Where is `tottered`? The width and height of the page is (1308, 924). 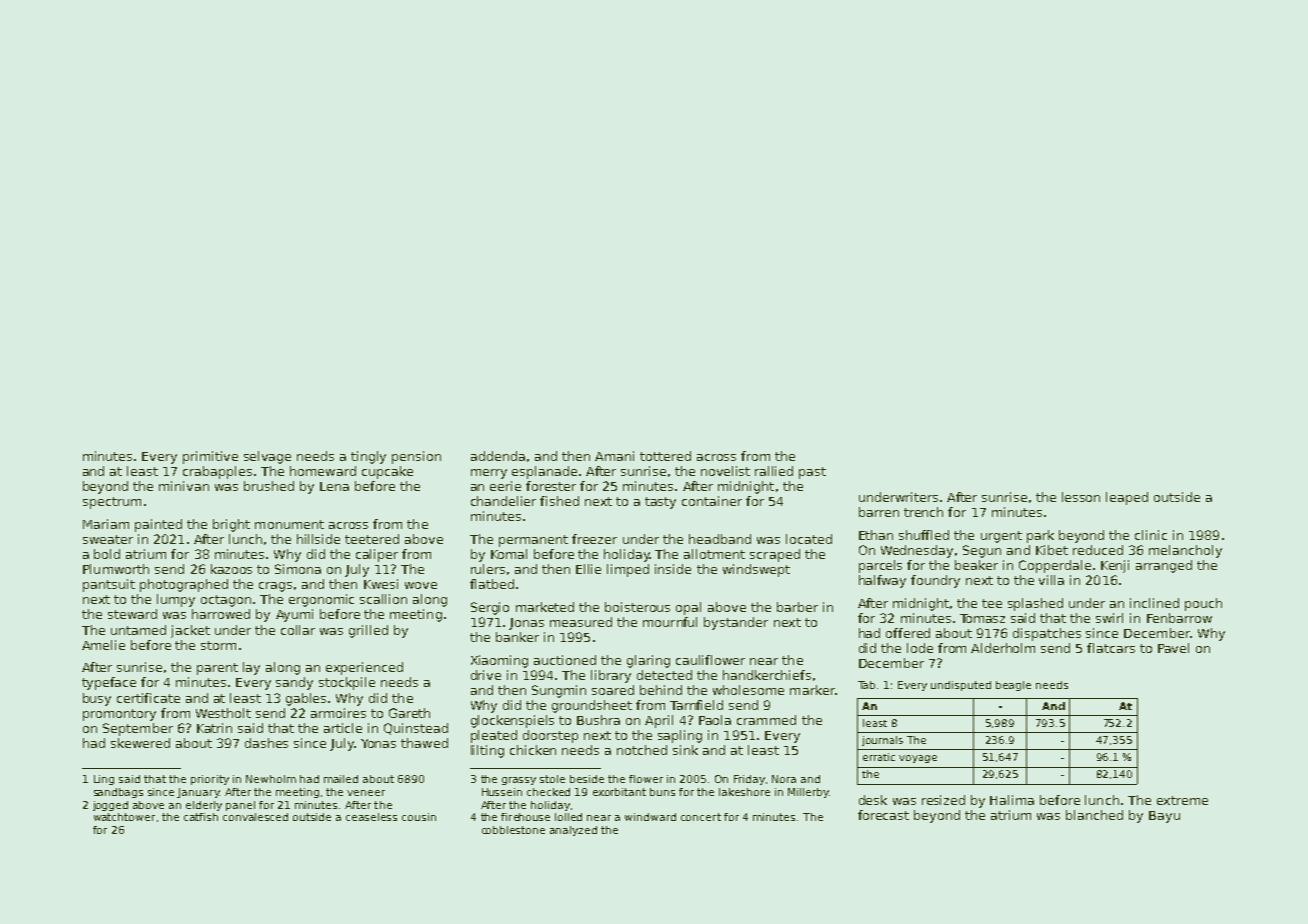 tottered is located at coordinates (665, 456).
